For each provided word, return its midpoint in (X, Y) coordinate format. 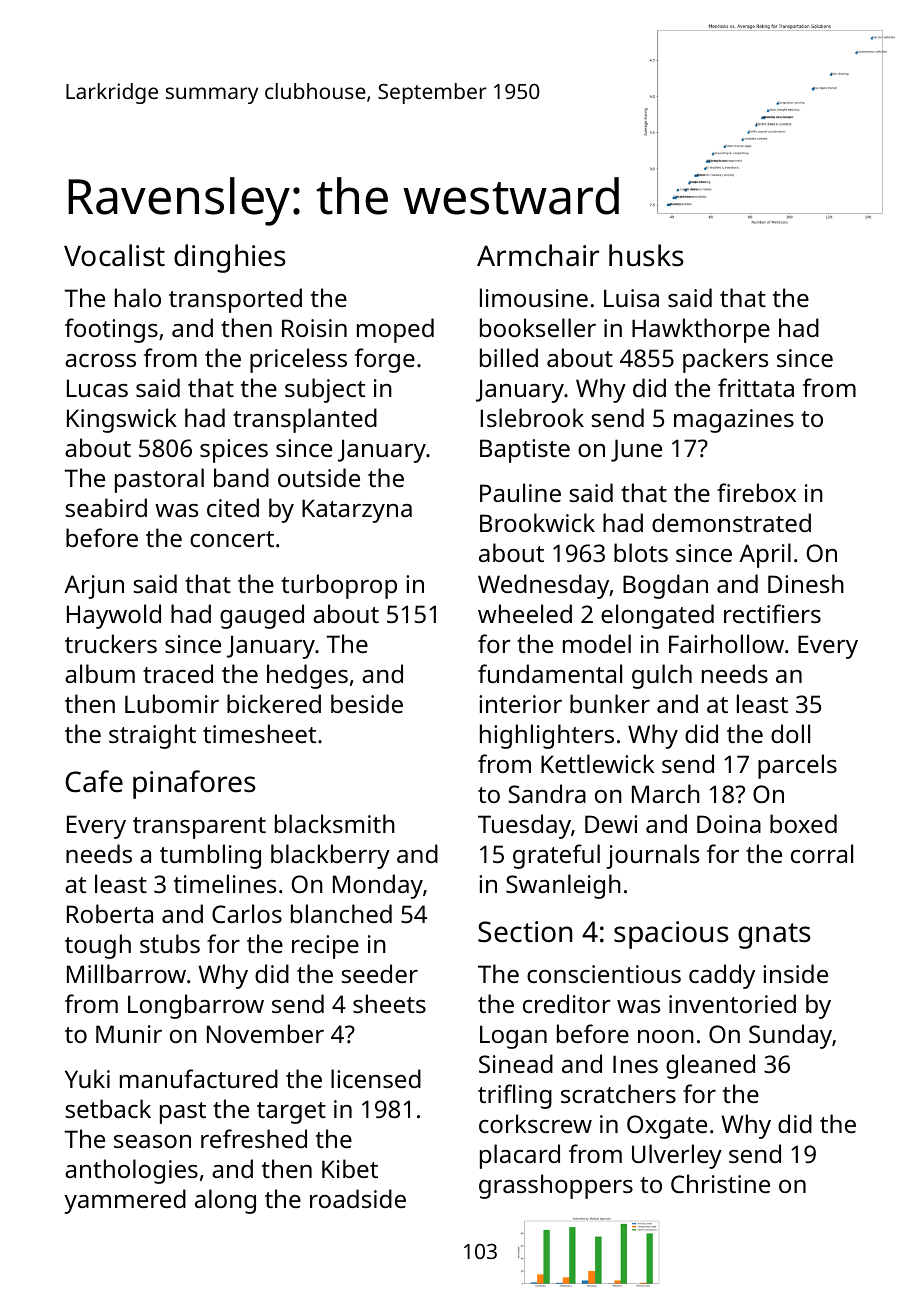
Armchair (538, 255)
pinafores (194, 784)
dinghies (230, 258)
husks (646, 255)
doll (790, 733)
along (225, 1201)
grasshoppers (556, 1186)
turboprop (339, 586)
